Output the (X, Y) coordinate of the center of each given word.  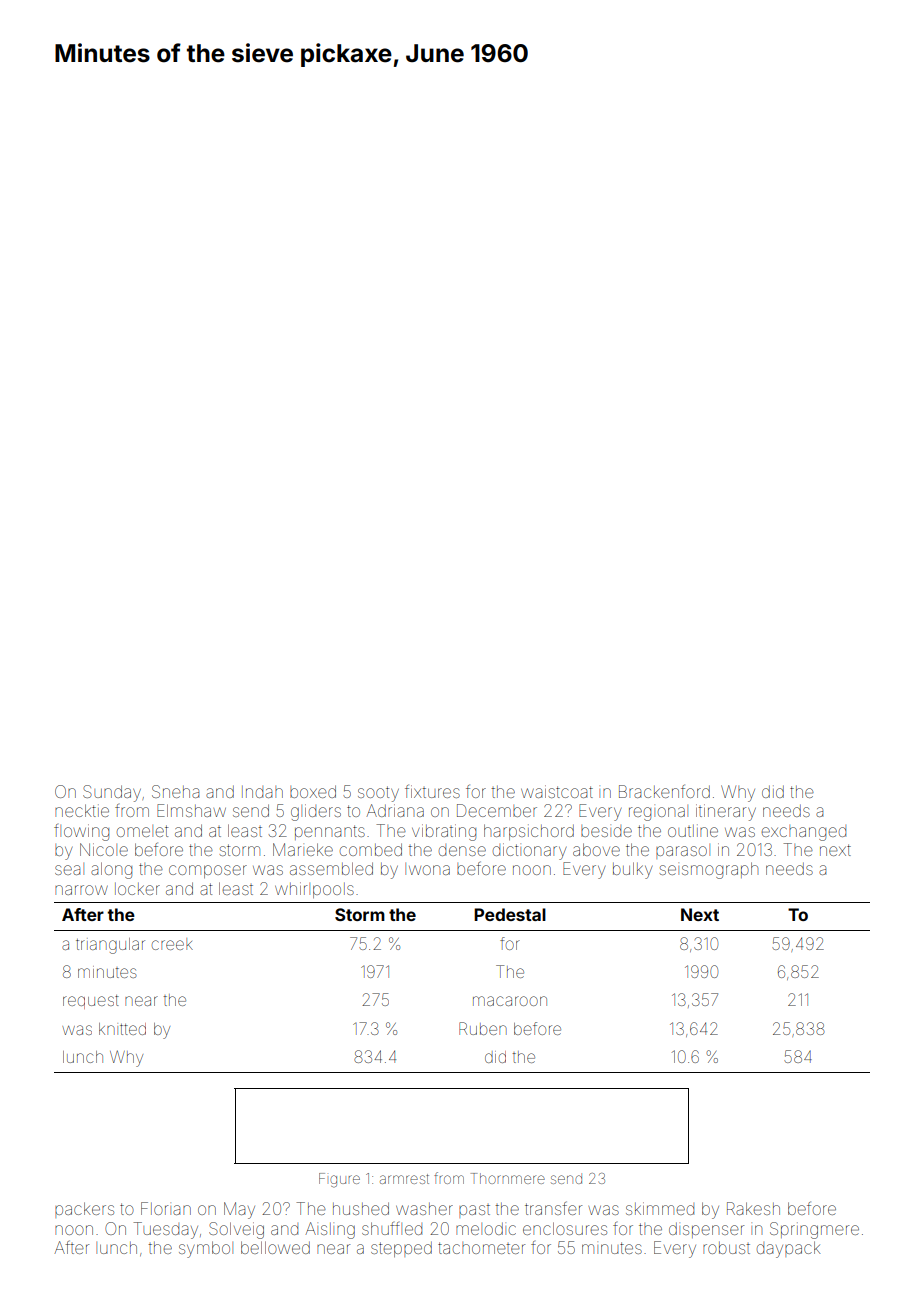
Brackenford (664, 791)
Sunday (112, 793)
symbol (206, 1249)
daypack (788, 1249)
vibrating (444, 832)
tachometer (481, 1248)
